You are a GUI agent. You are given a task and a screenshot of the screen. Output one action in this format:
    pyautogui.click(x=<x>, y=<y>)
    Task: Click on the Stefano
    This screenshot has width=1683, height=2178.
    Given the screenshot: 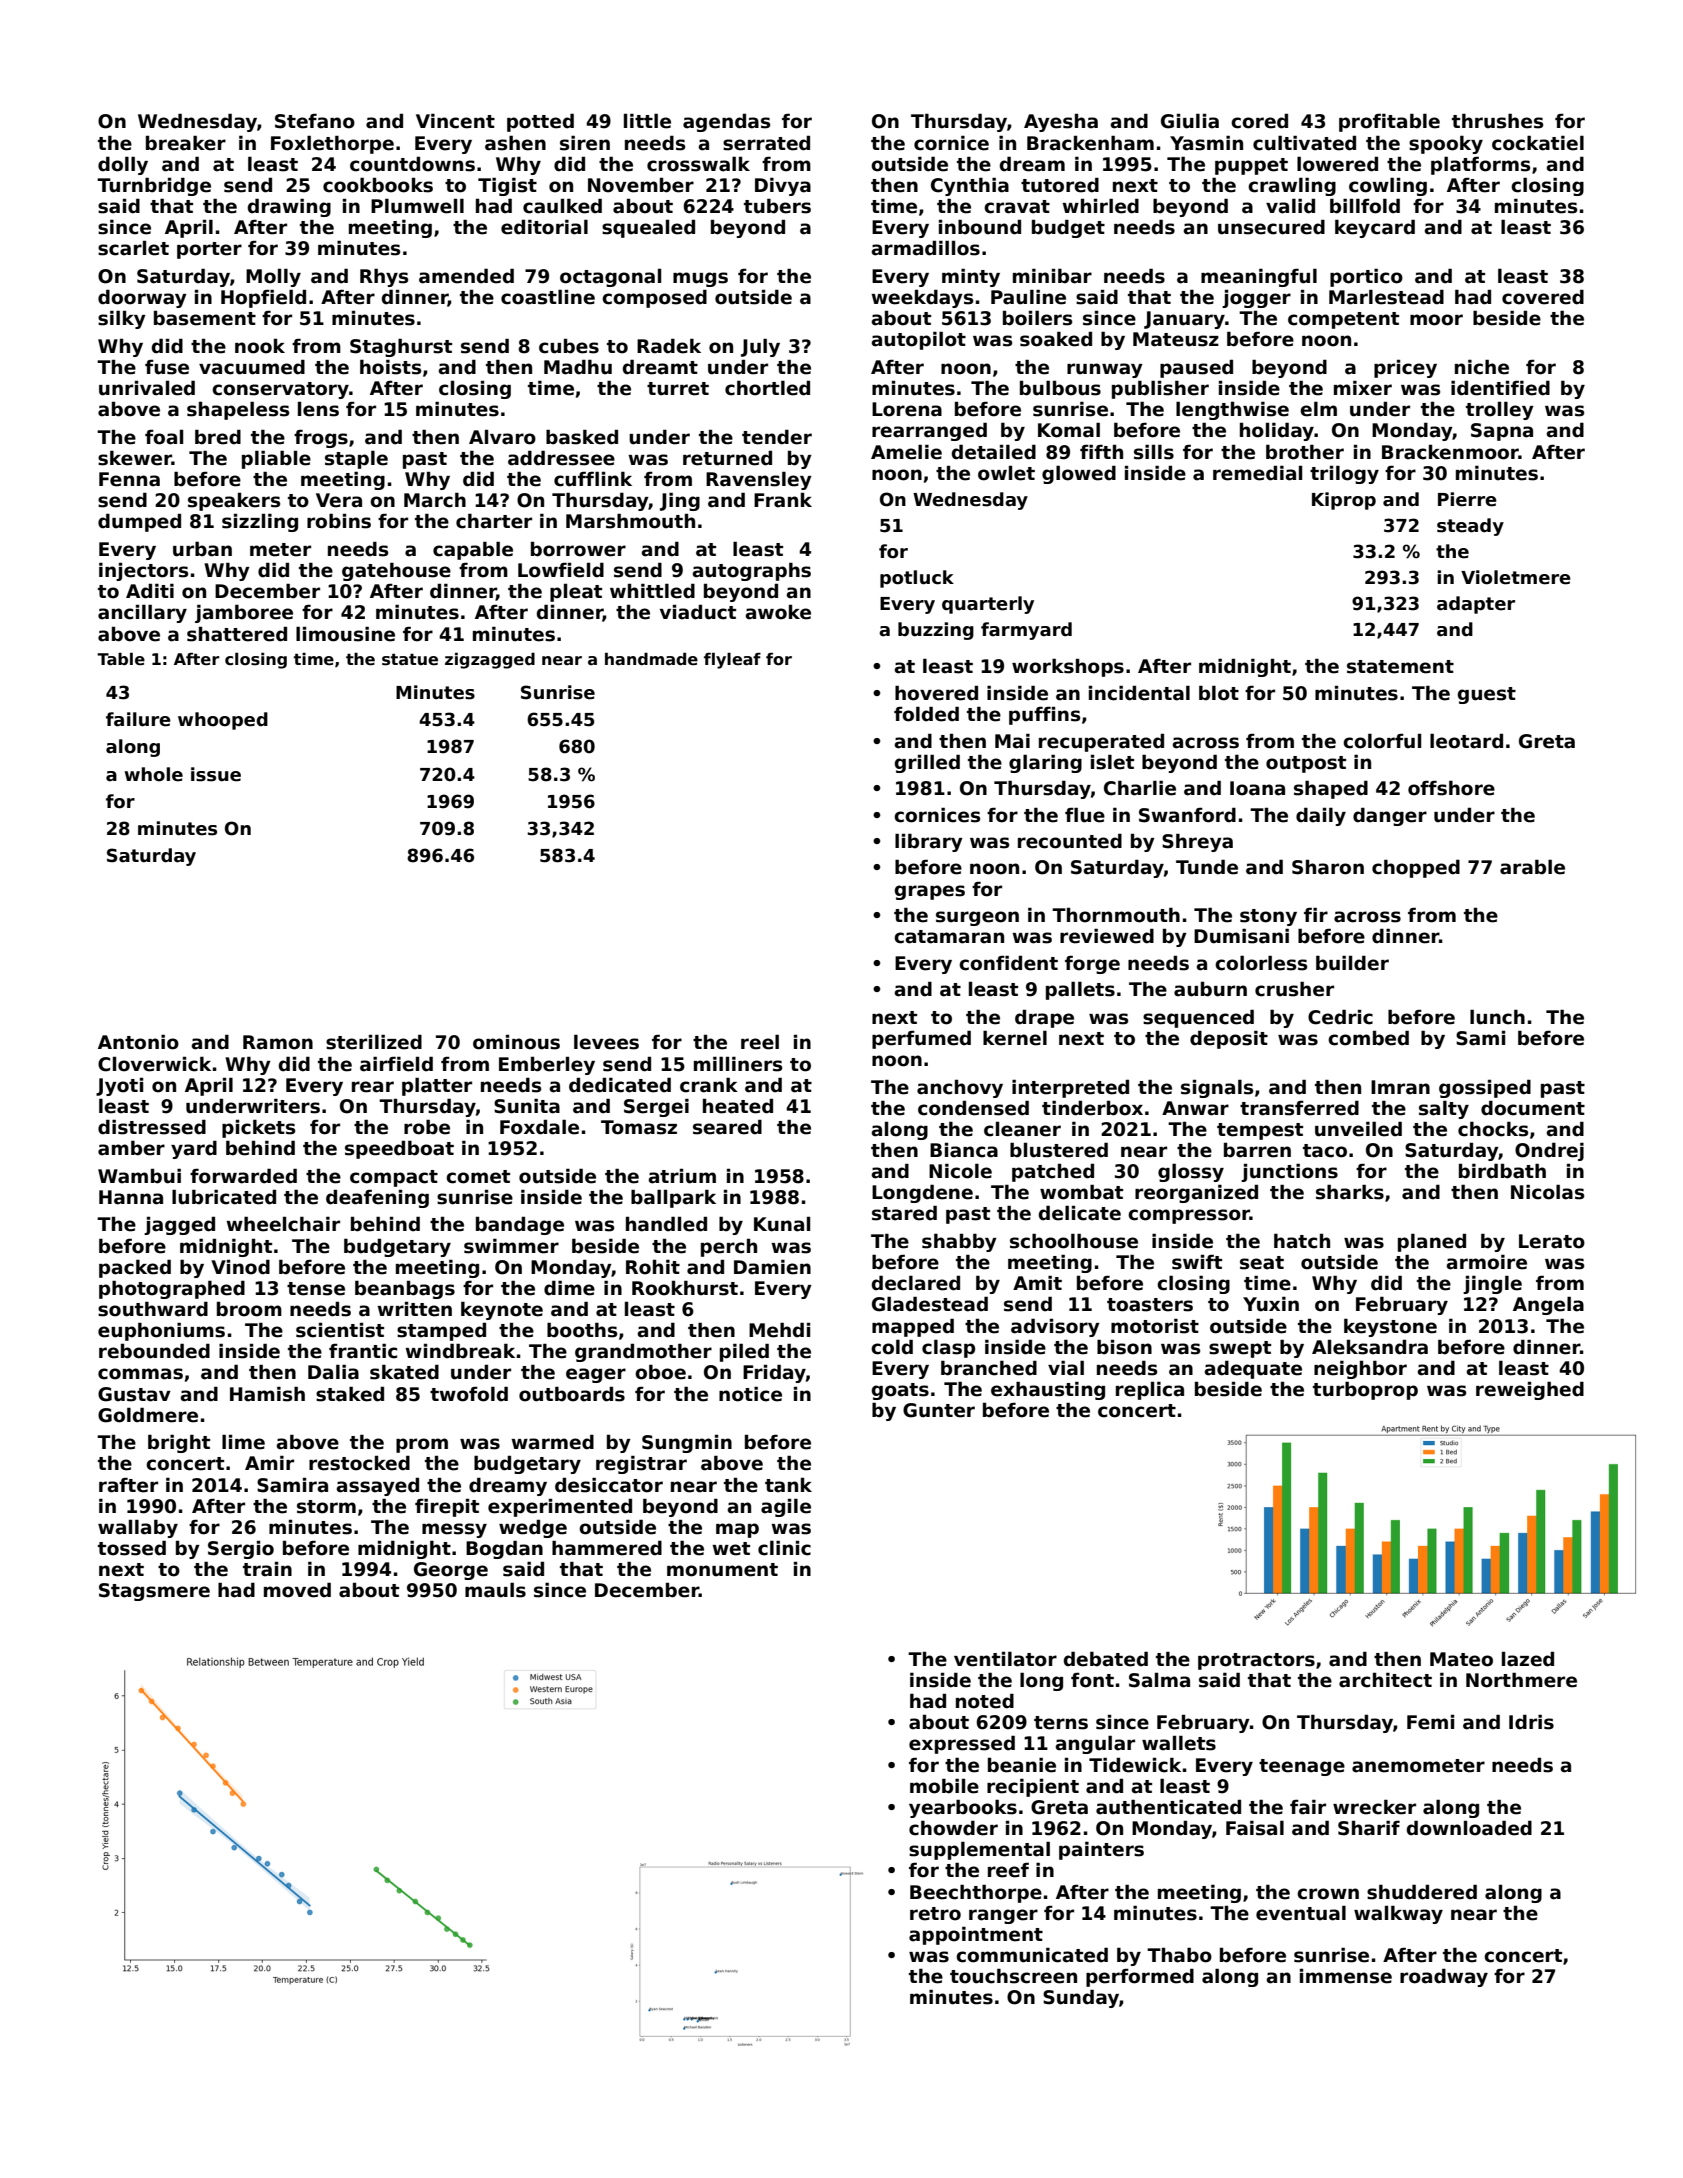 What is the action you would take?
    pyautogui.click(x=315, y=121)
